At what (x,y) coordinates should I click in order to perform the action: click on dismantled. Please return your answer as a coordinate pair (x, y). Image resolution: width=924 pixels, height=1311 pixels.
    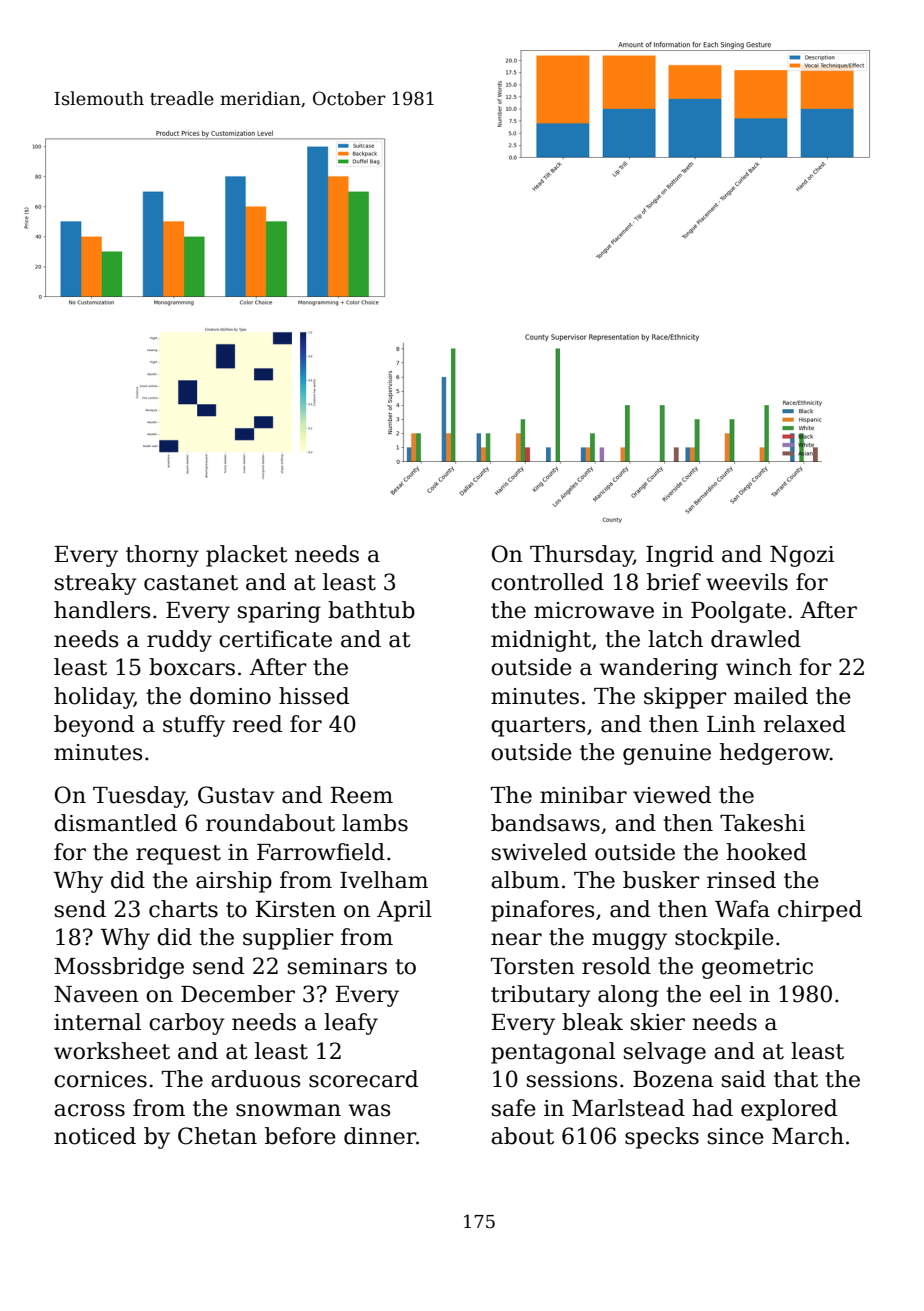
    Looking at the image, I should click on (115, 823).
